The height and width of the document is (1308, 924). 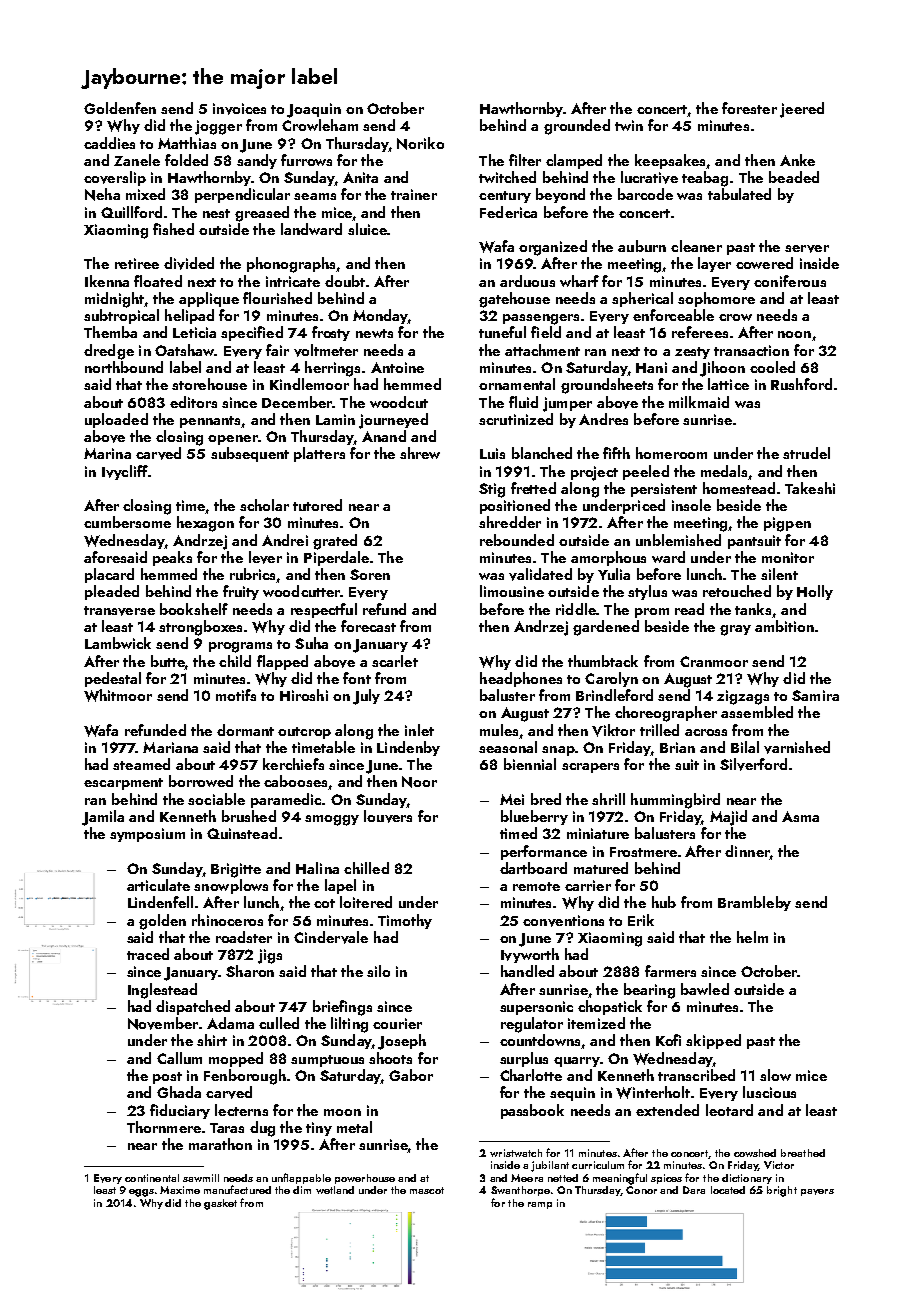 What do you see at coordinates (257, 161) in the document?
I see `sandy` at bounding box center [257, 161].
